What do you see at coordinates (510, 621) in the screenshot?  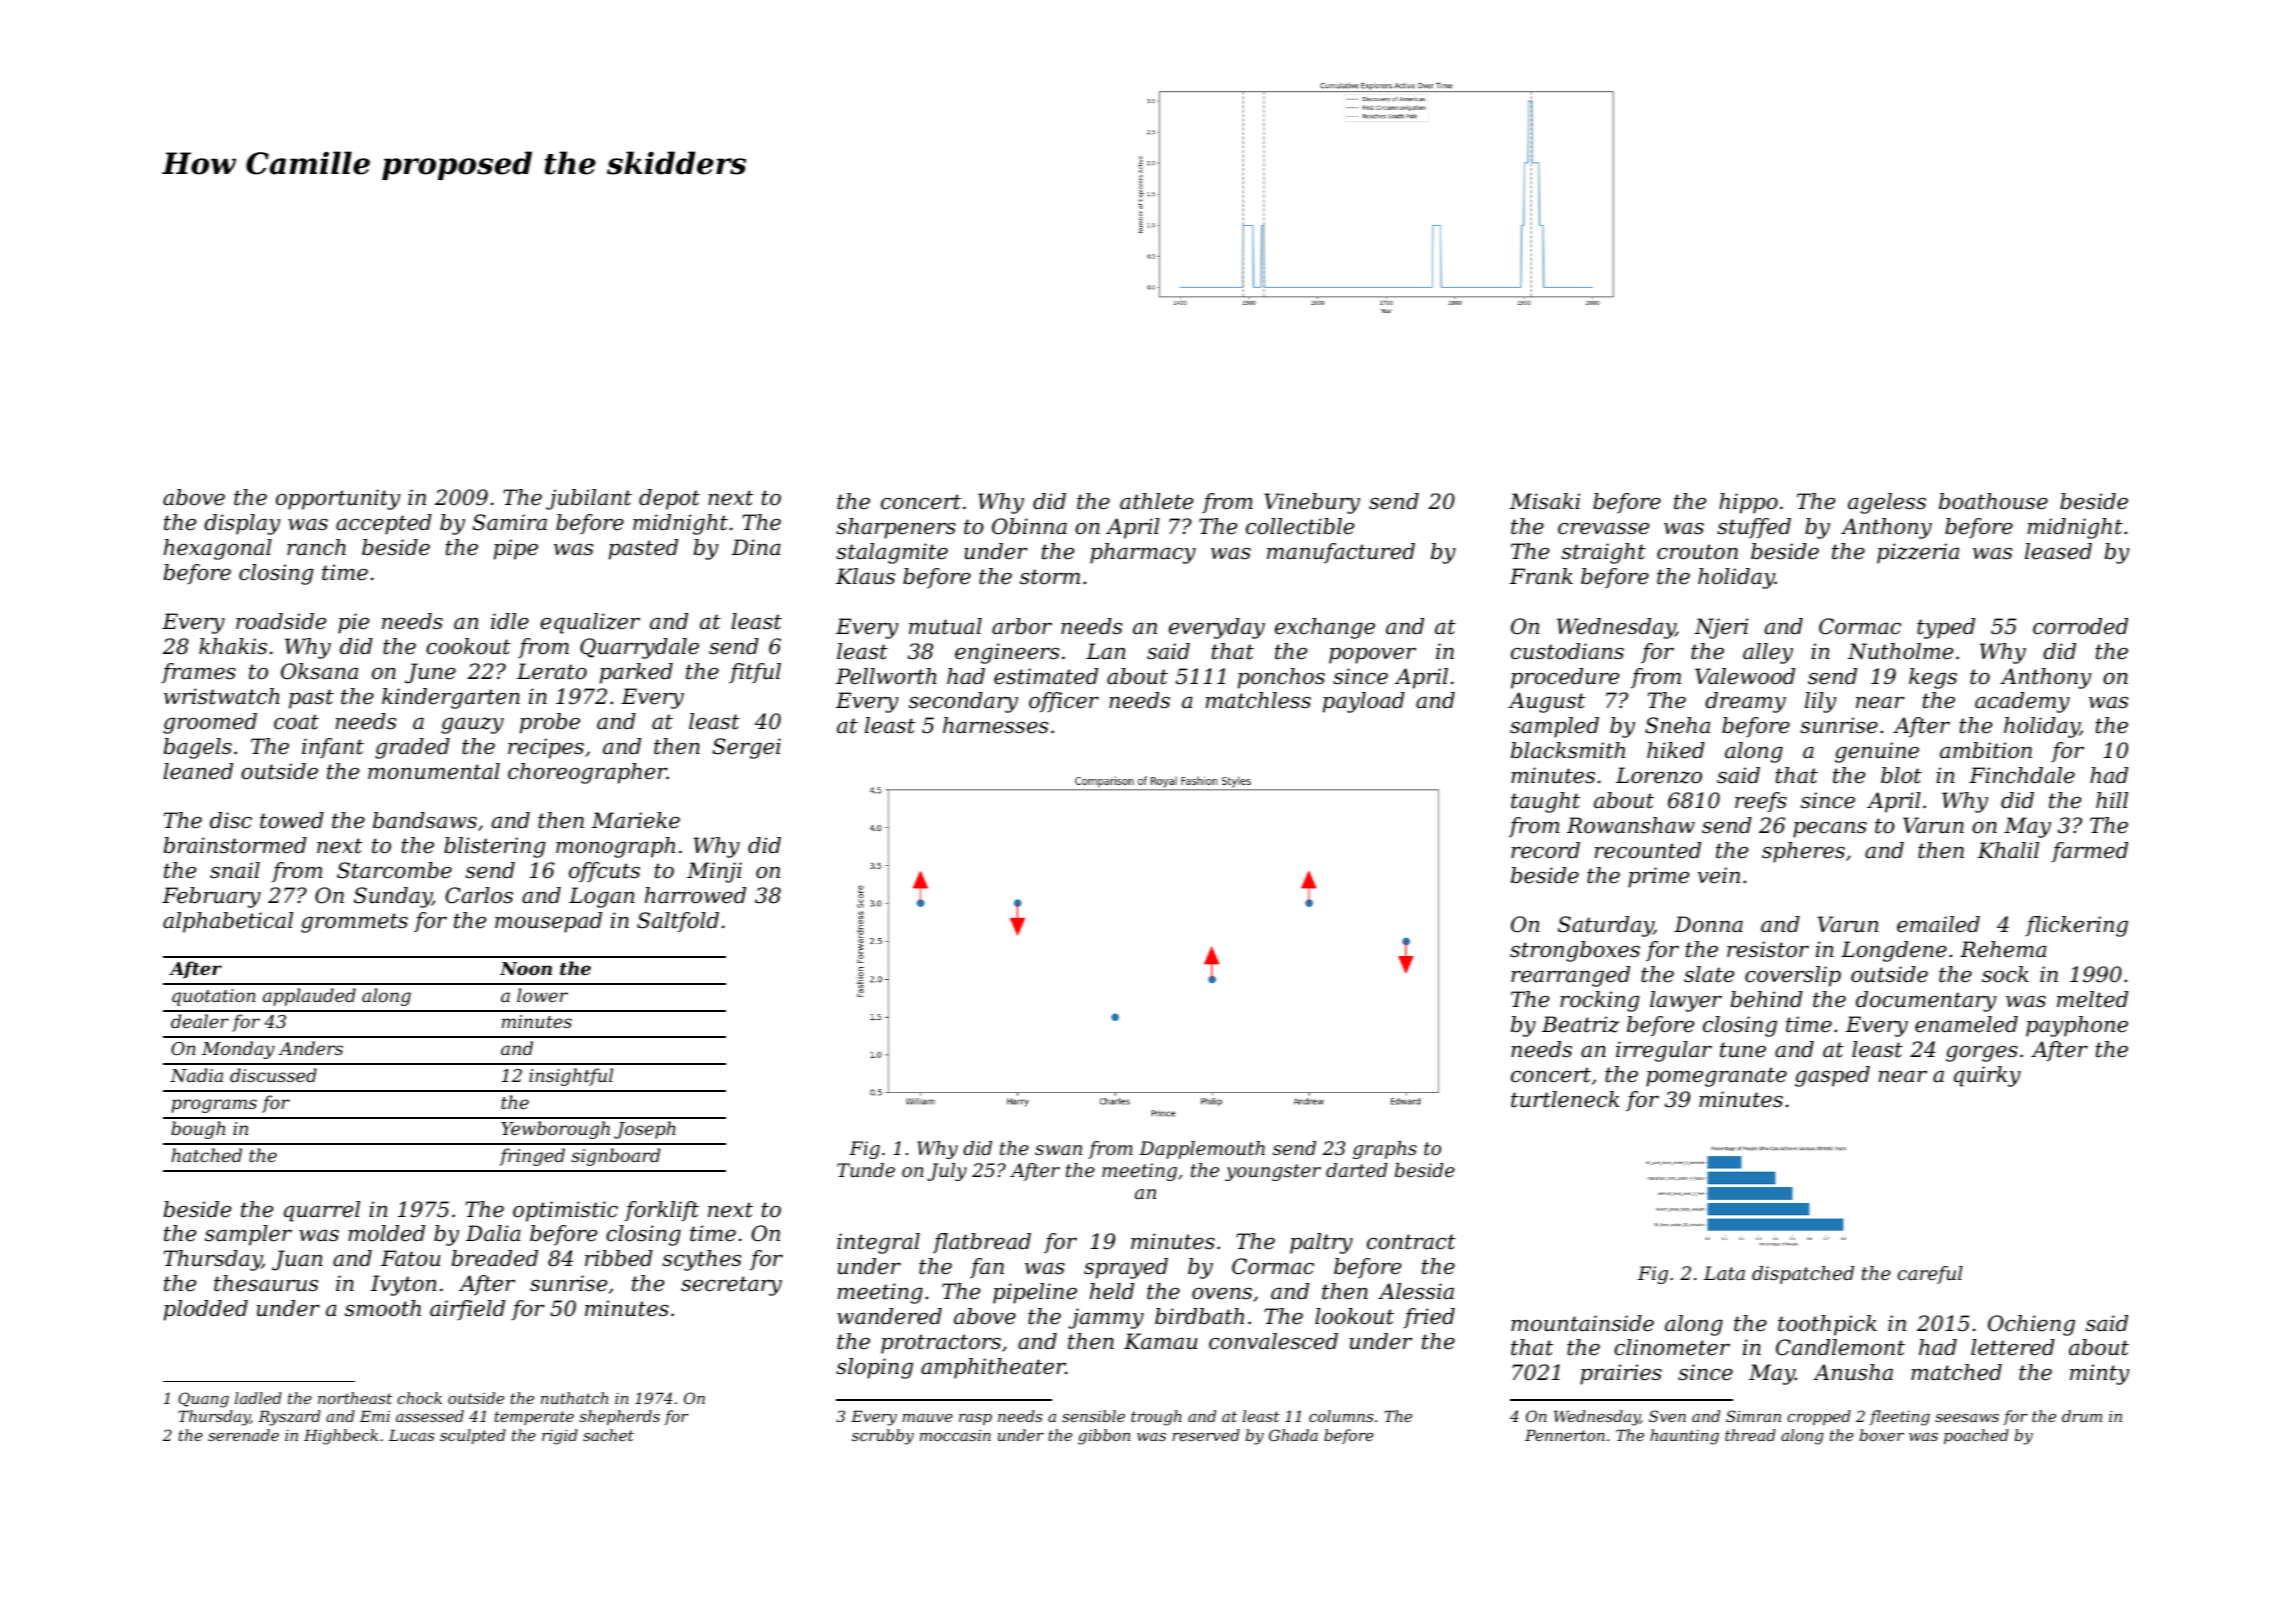 I see `idle` at bounding box center [510, 621].
